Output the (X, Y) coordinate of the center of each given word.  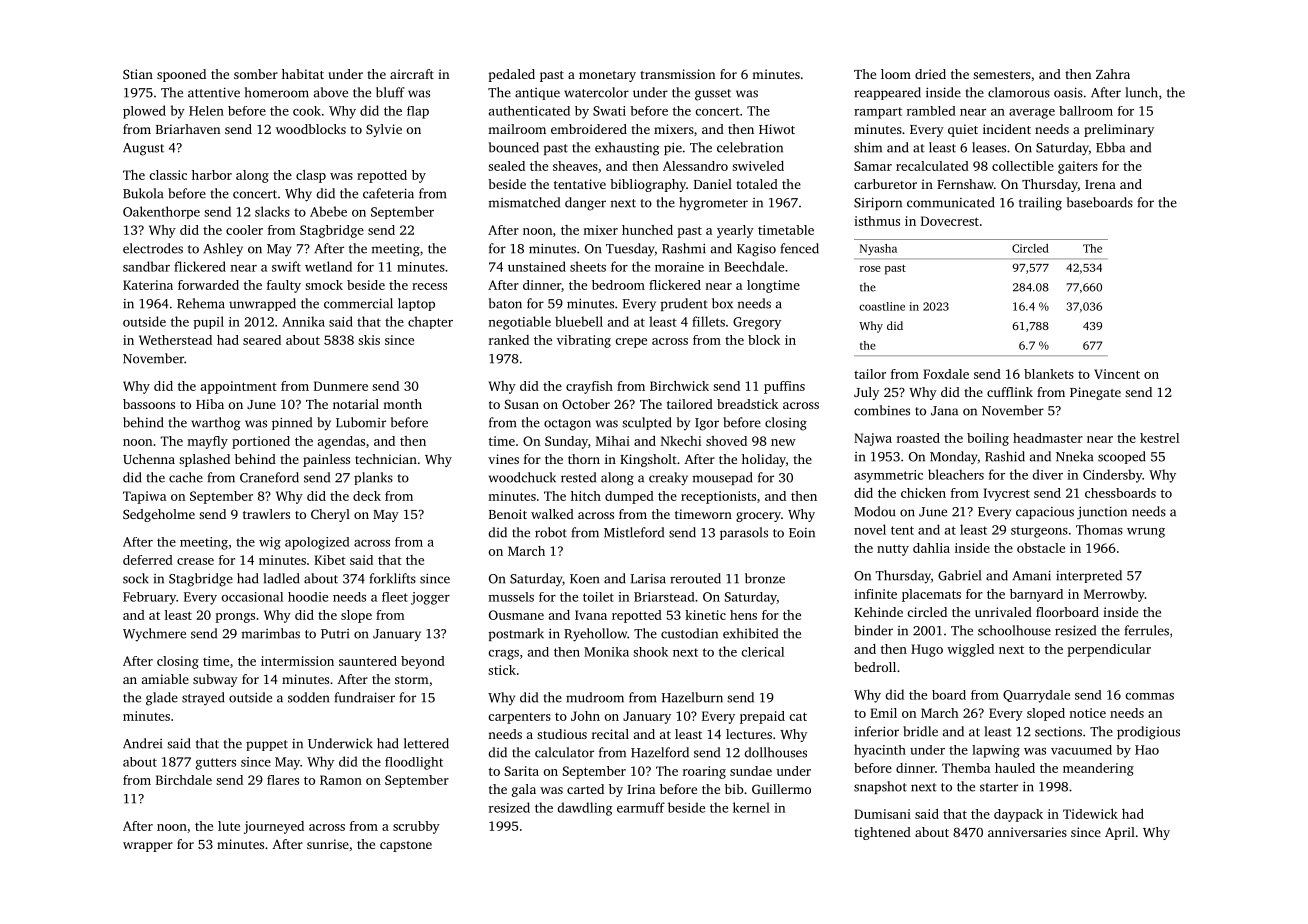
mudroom (595, 697)
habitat (303, 74)
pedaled (511, 75)
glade (162, 699)
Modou (874, 511)
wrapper (148, 847)
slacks (272, 211)
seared (262, 340)
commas (1149, 696)
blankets (1049, 374)
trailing (1040, 204)
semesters (1002, 75)
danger (585, 204)
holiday (764, 460)
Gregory (757, 323)
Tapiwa (144, 497)
